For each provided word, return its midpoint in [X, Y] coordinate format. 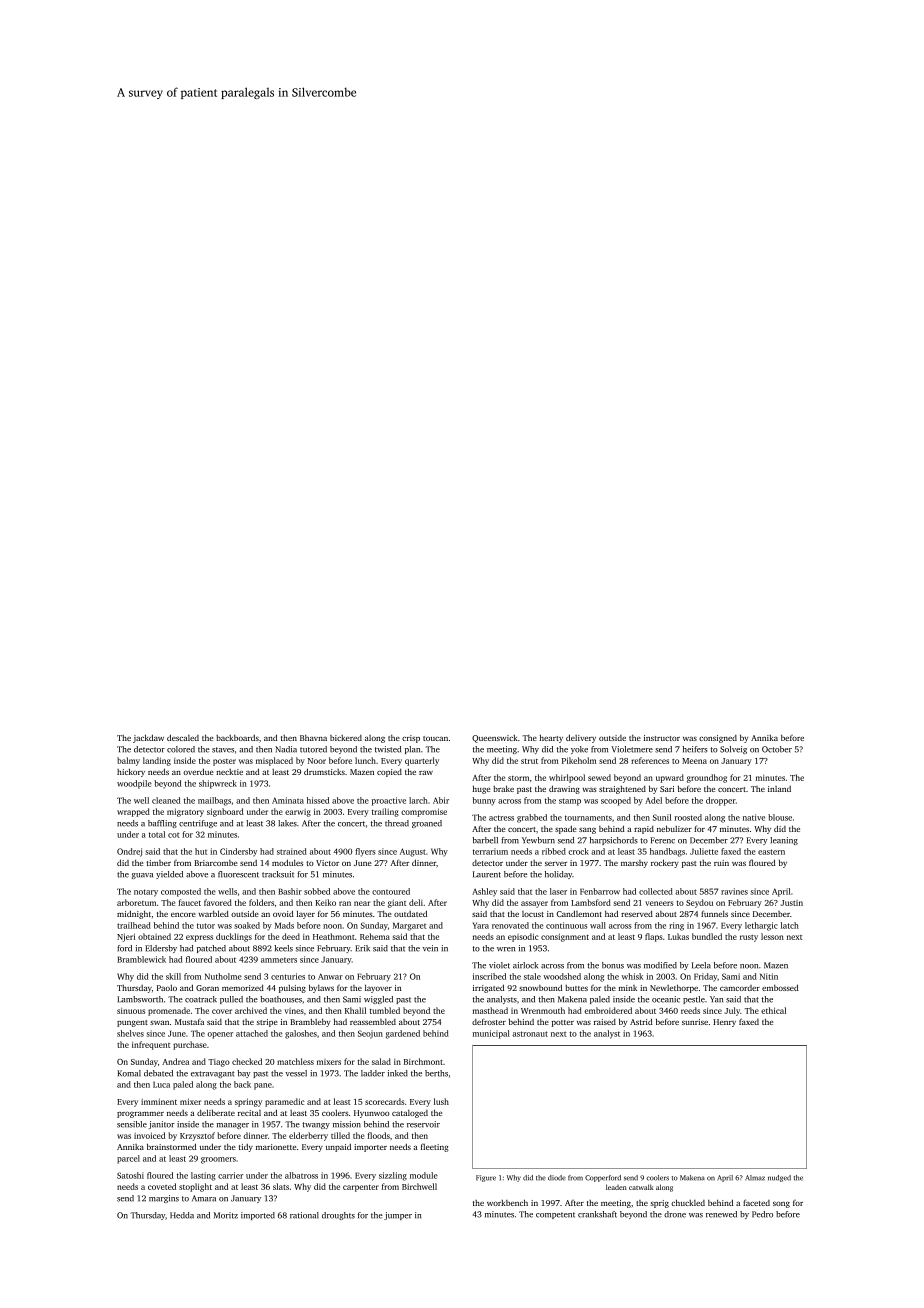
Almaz [755, 1178]
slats [281, 1186]
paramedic [284, 1102]
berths [436, 1073]
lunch [365, 760]
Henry [724, 1023]
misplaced [274, 761]
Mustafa [189, 1022]
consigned [718, 739]
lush [441, 1101]
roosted [688, 817]
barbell [485, 840]
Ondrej [129, 852]
